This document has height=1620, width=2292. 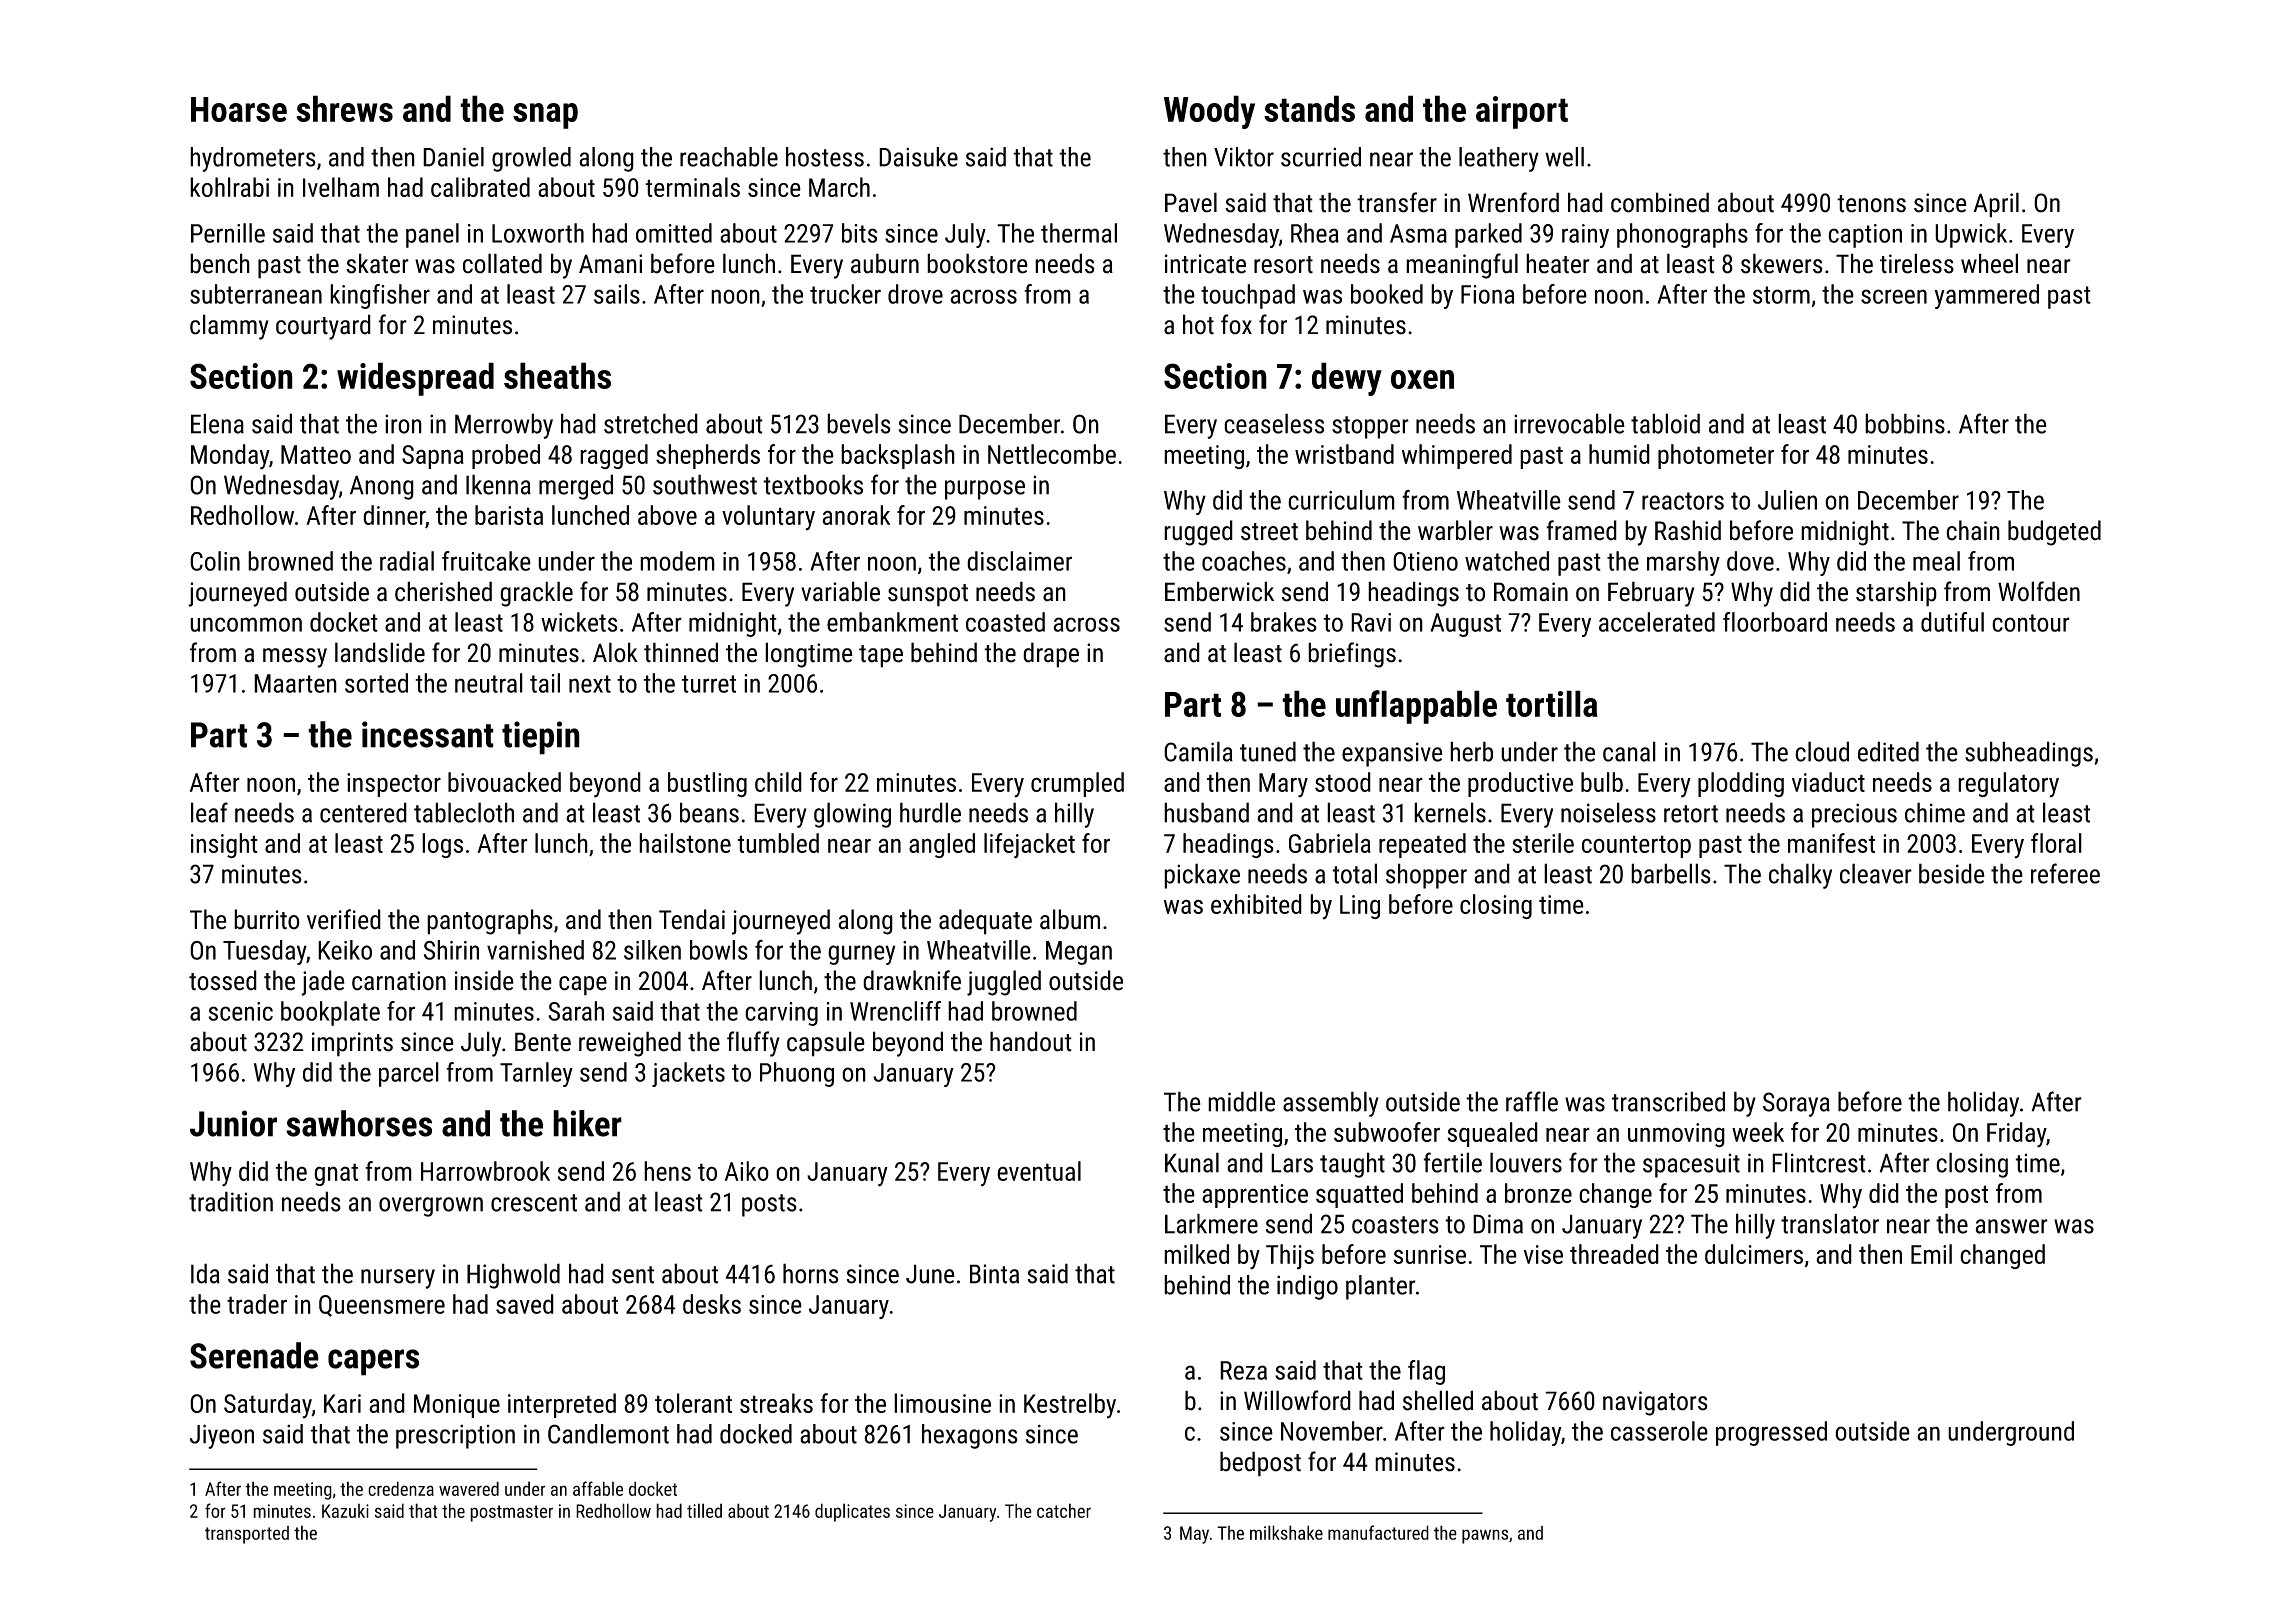 I want to click on streaks, so click(x=776, y=1403).
